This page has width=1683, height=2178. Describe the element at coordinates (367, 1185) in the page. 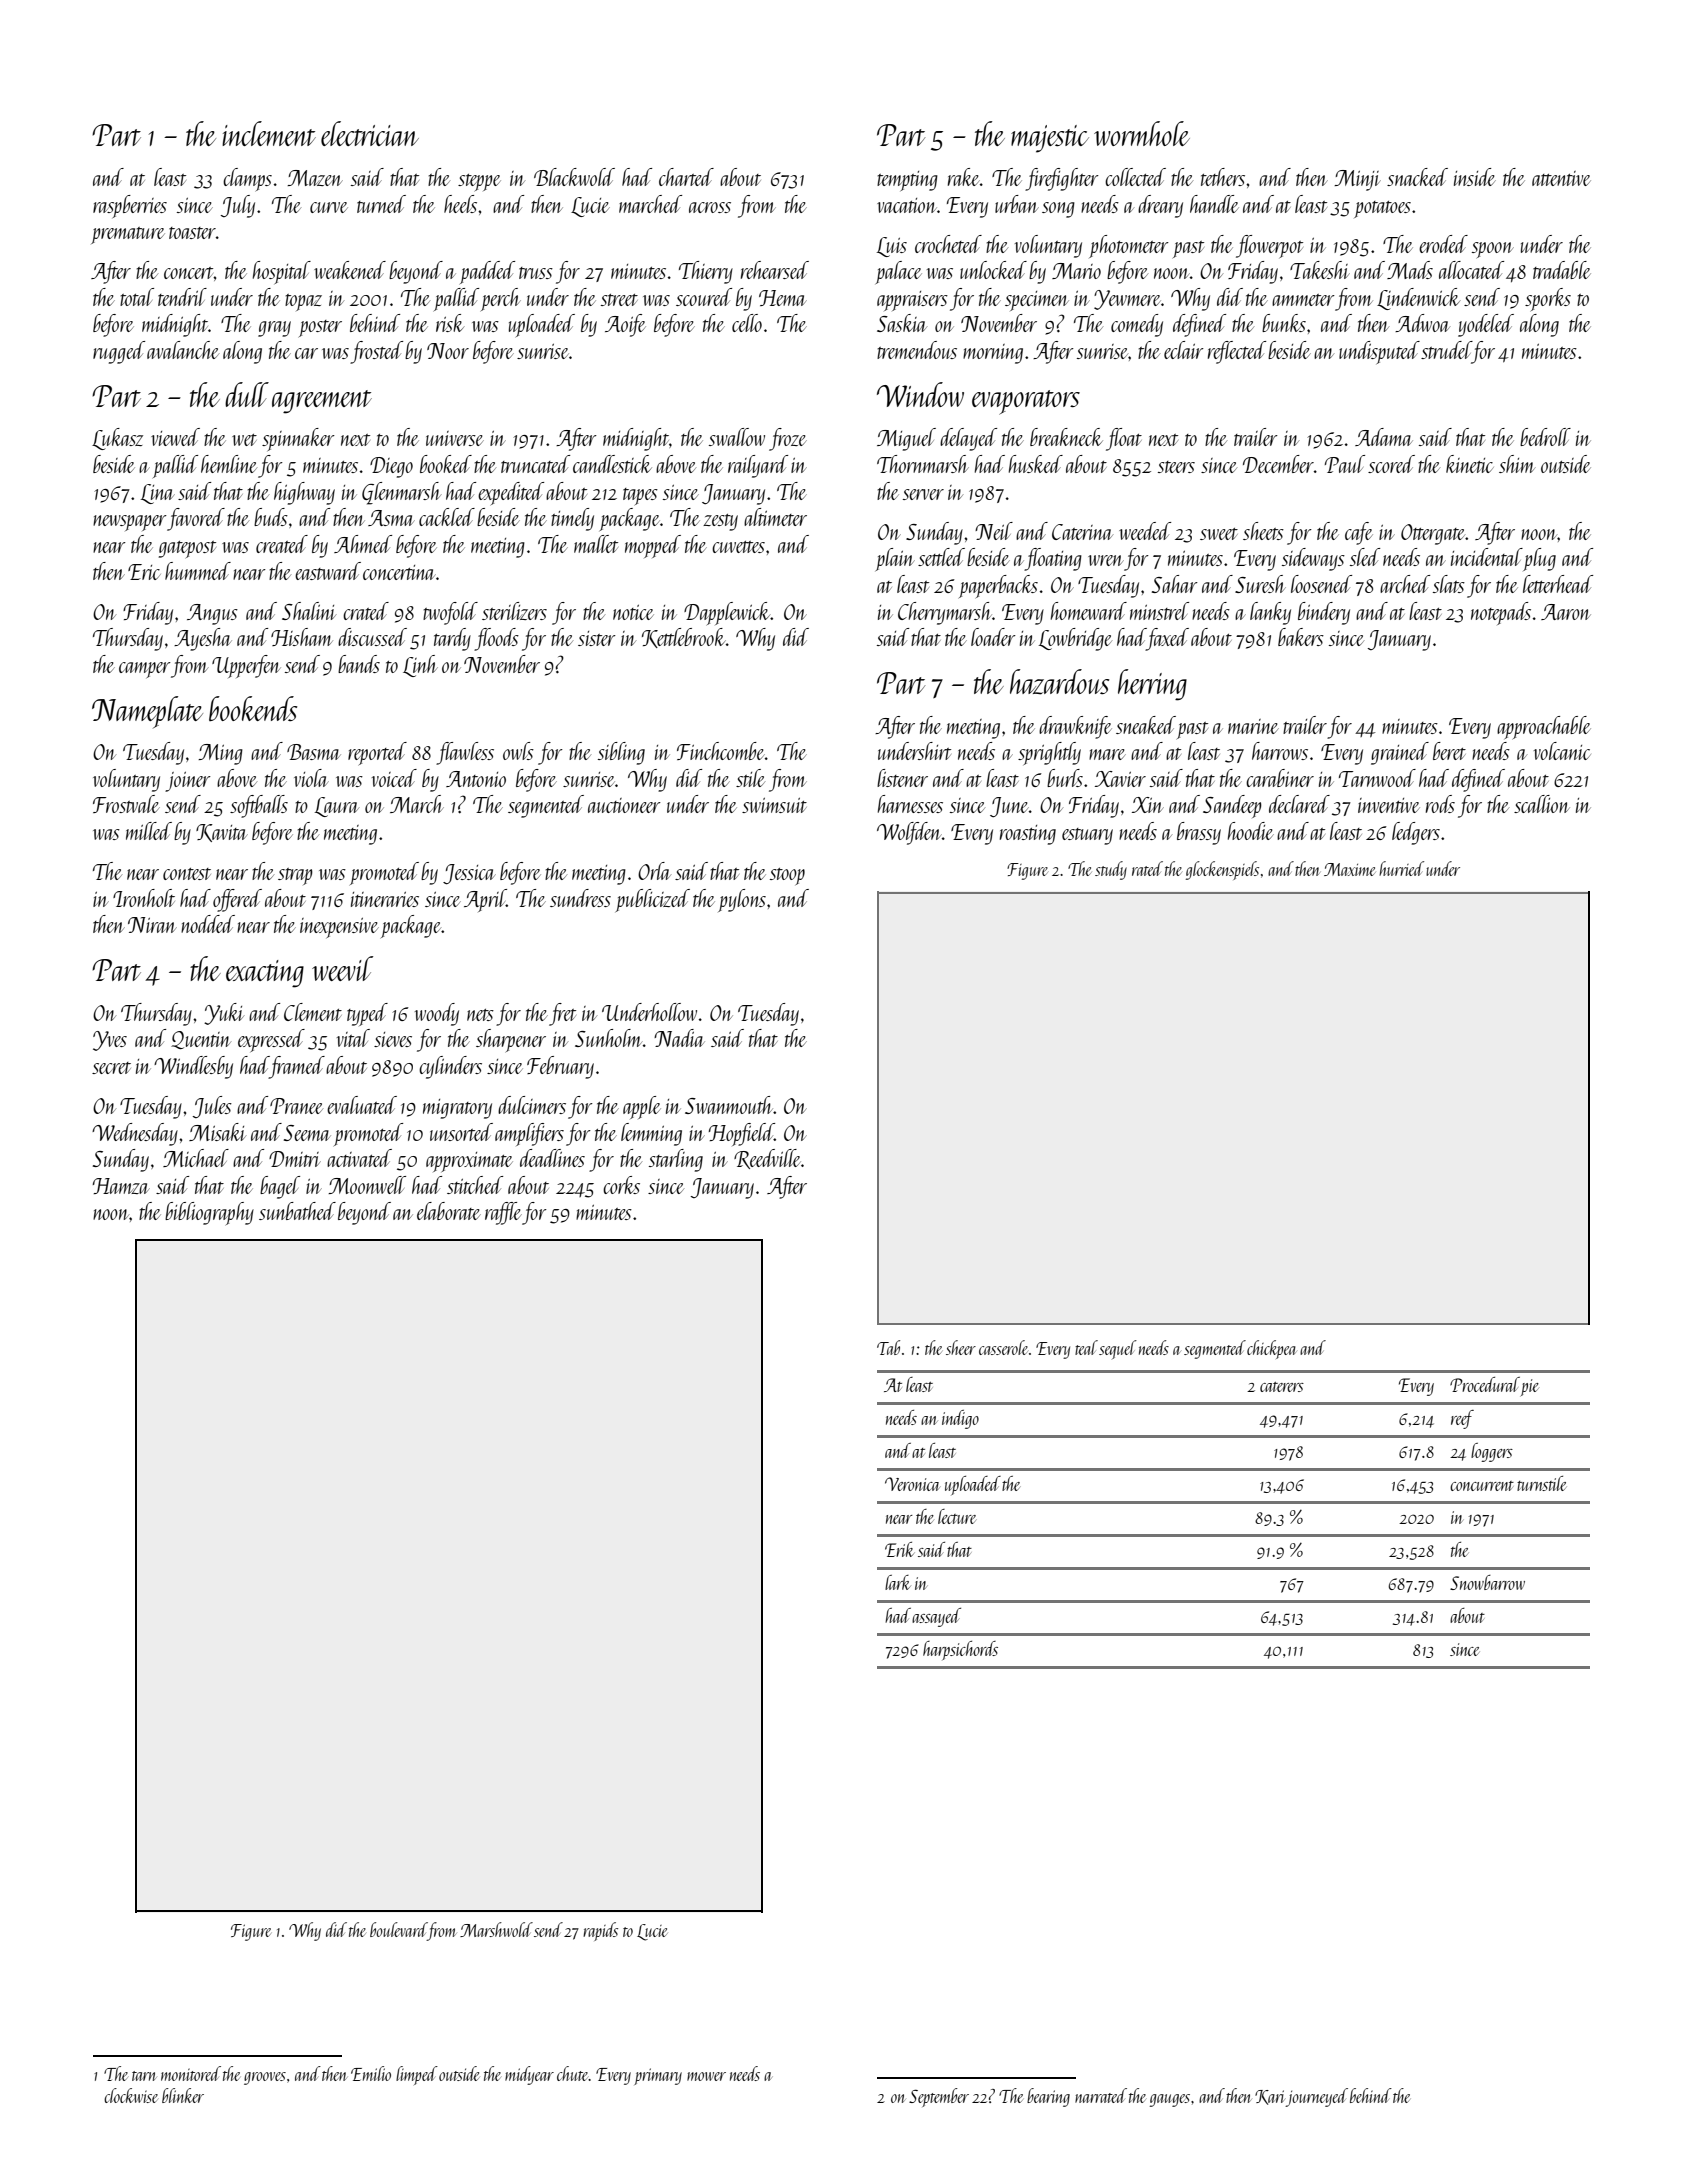

I see `Moonwell` at that location.
